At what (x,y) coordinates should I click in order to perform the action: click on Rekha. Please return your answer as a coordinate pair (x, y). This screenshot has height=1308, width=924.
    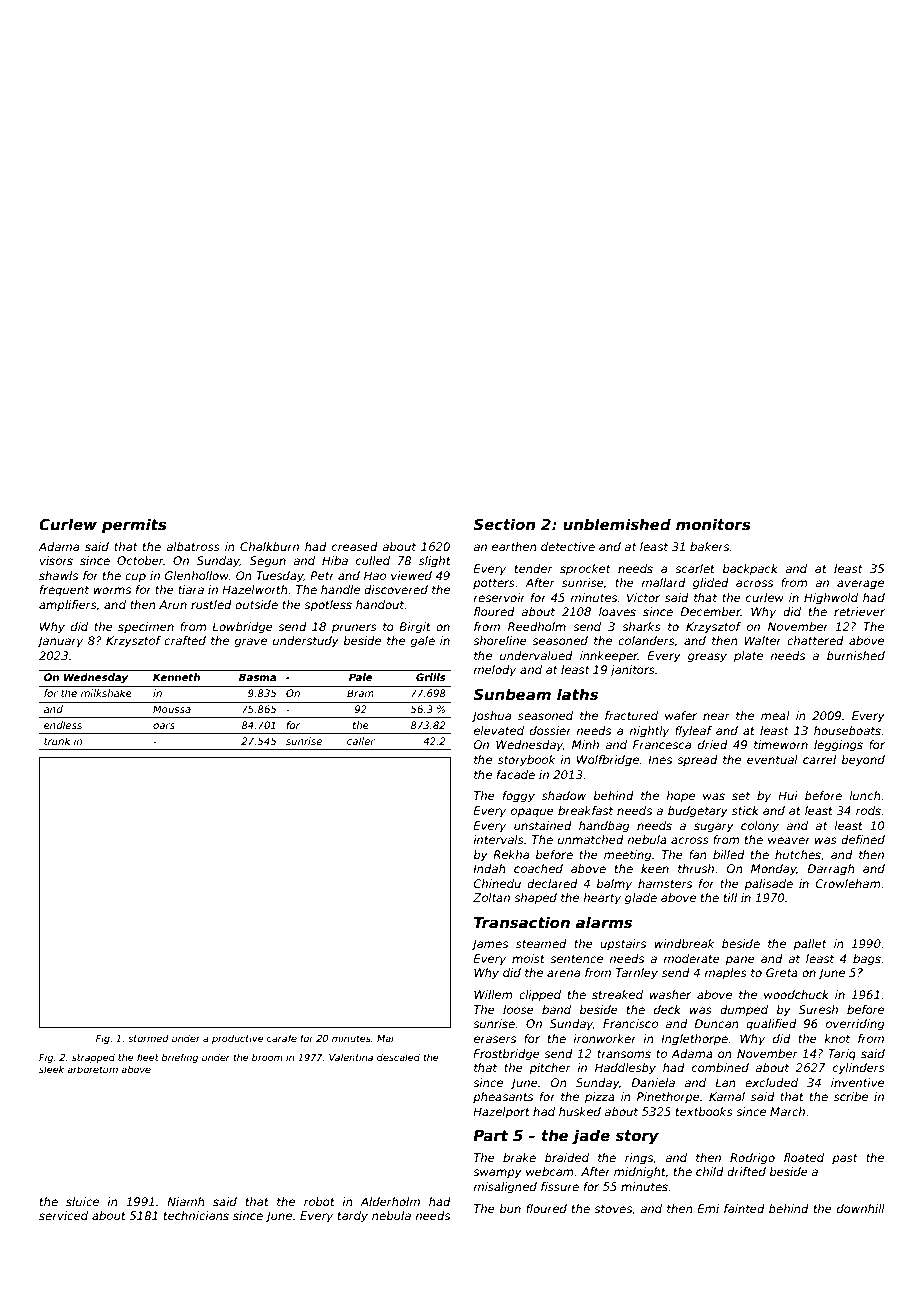
    Looking at the image, I should click on (511, 854).
